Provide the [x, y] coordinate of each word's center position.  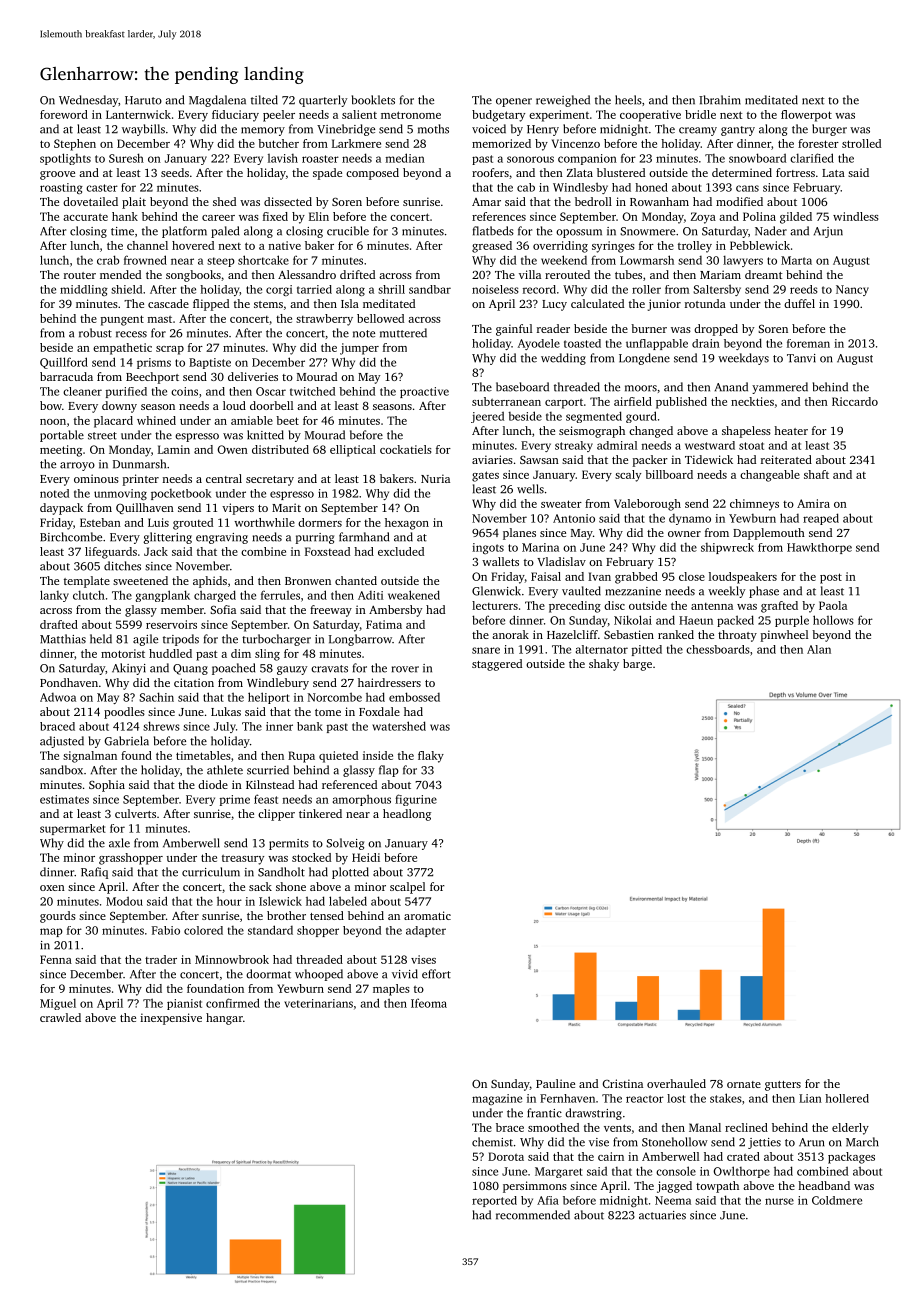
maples [391, 990]
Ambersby [396, 611]
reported [494, 1201]
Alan [819, 649]
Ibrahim [720, 100]
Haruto [143, 100]
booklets [373, 100]
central [224, 478]
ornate [744, 1084]
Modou [124, 901]
